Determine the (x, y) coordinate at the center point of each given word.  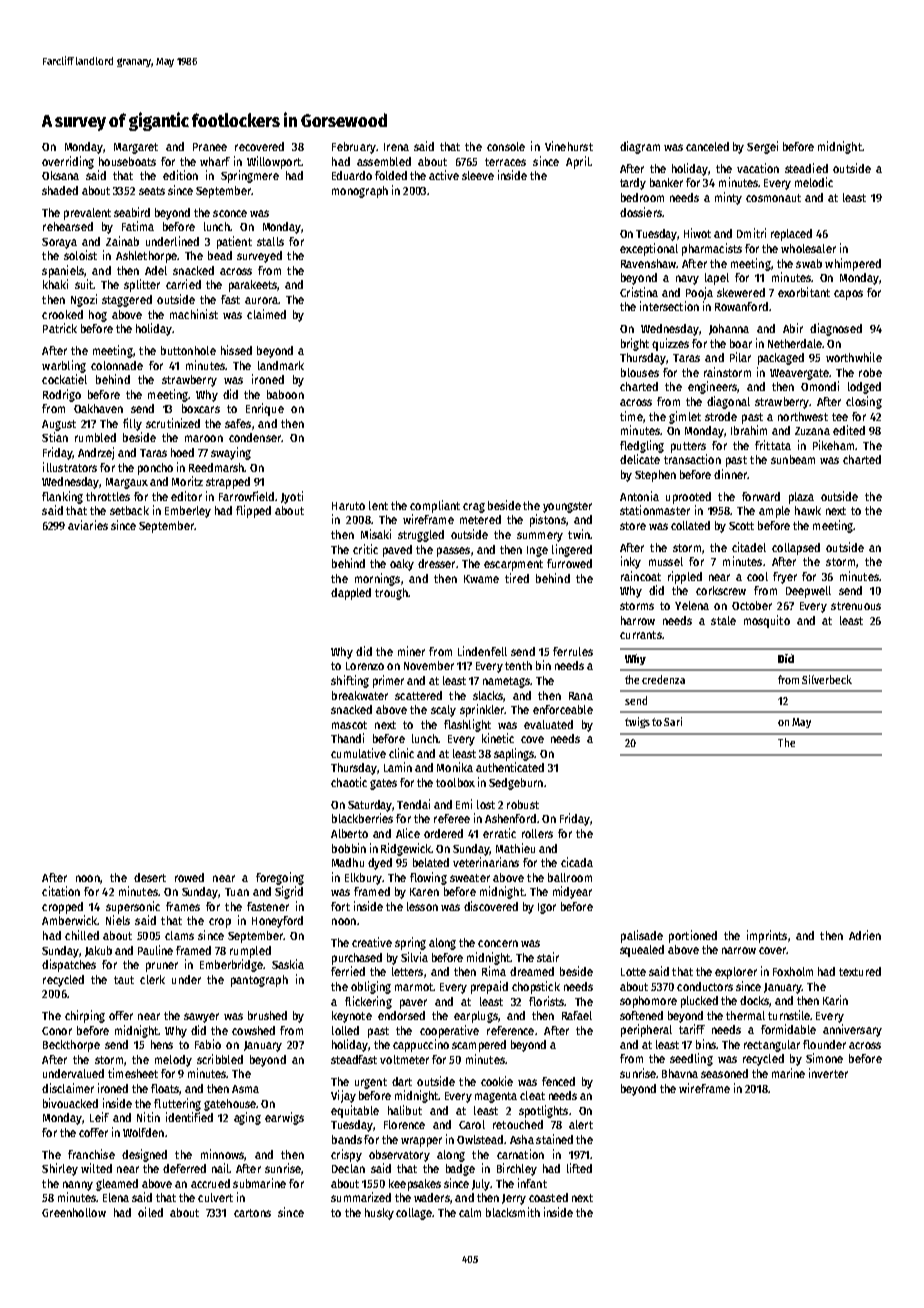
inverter (828, 1073)
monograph (360, 192)
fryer (785, 578)
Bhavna (680, 1073)
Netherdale (795, 343)
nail (221, 1168)
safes (238, 423)
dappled (351, 594)
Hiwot (697, 233)
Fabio (208, 1044)
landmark (281, 365)
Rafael (577, 1015)
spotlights (543, 1111)
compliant (435, 506)
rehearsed (68, 226)
